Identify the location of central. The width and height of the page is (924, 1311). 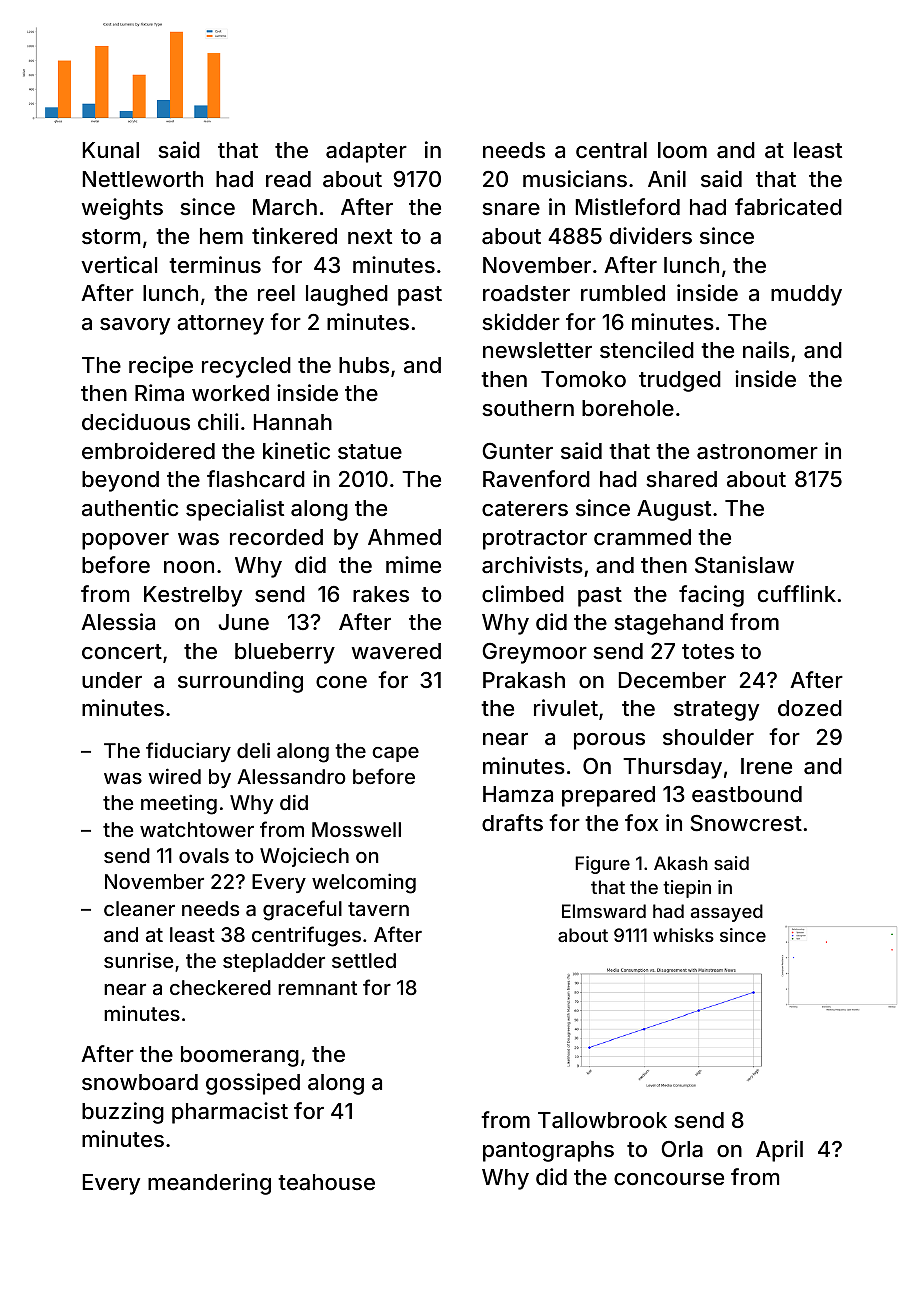
(611, 150).
